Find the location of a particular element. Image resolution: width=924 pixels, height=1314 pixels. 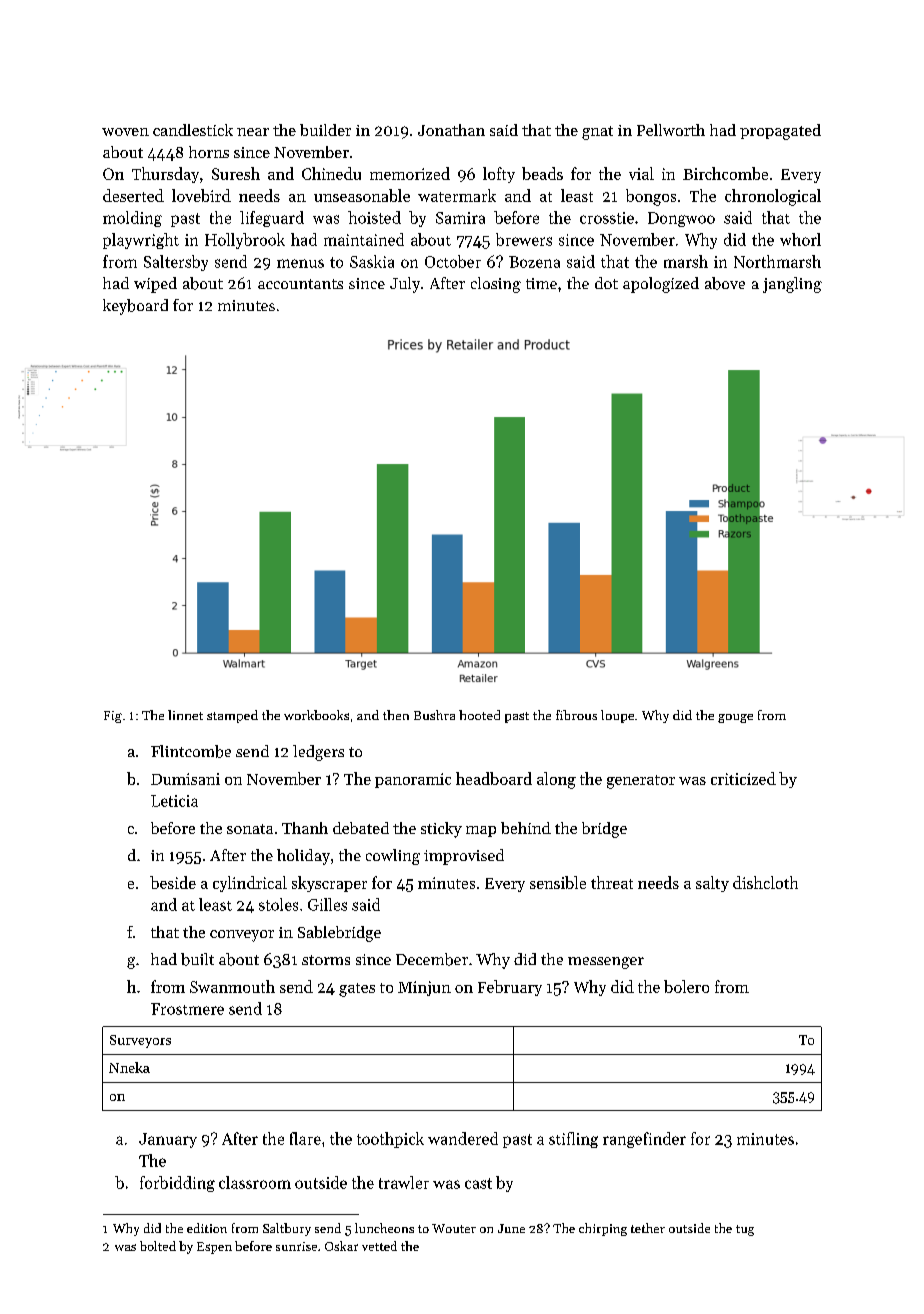

closing is located at coordinates (496, 285).
